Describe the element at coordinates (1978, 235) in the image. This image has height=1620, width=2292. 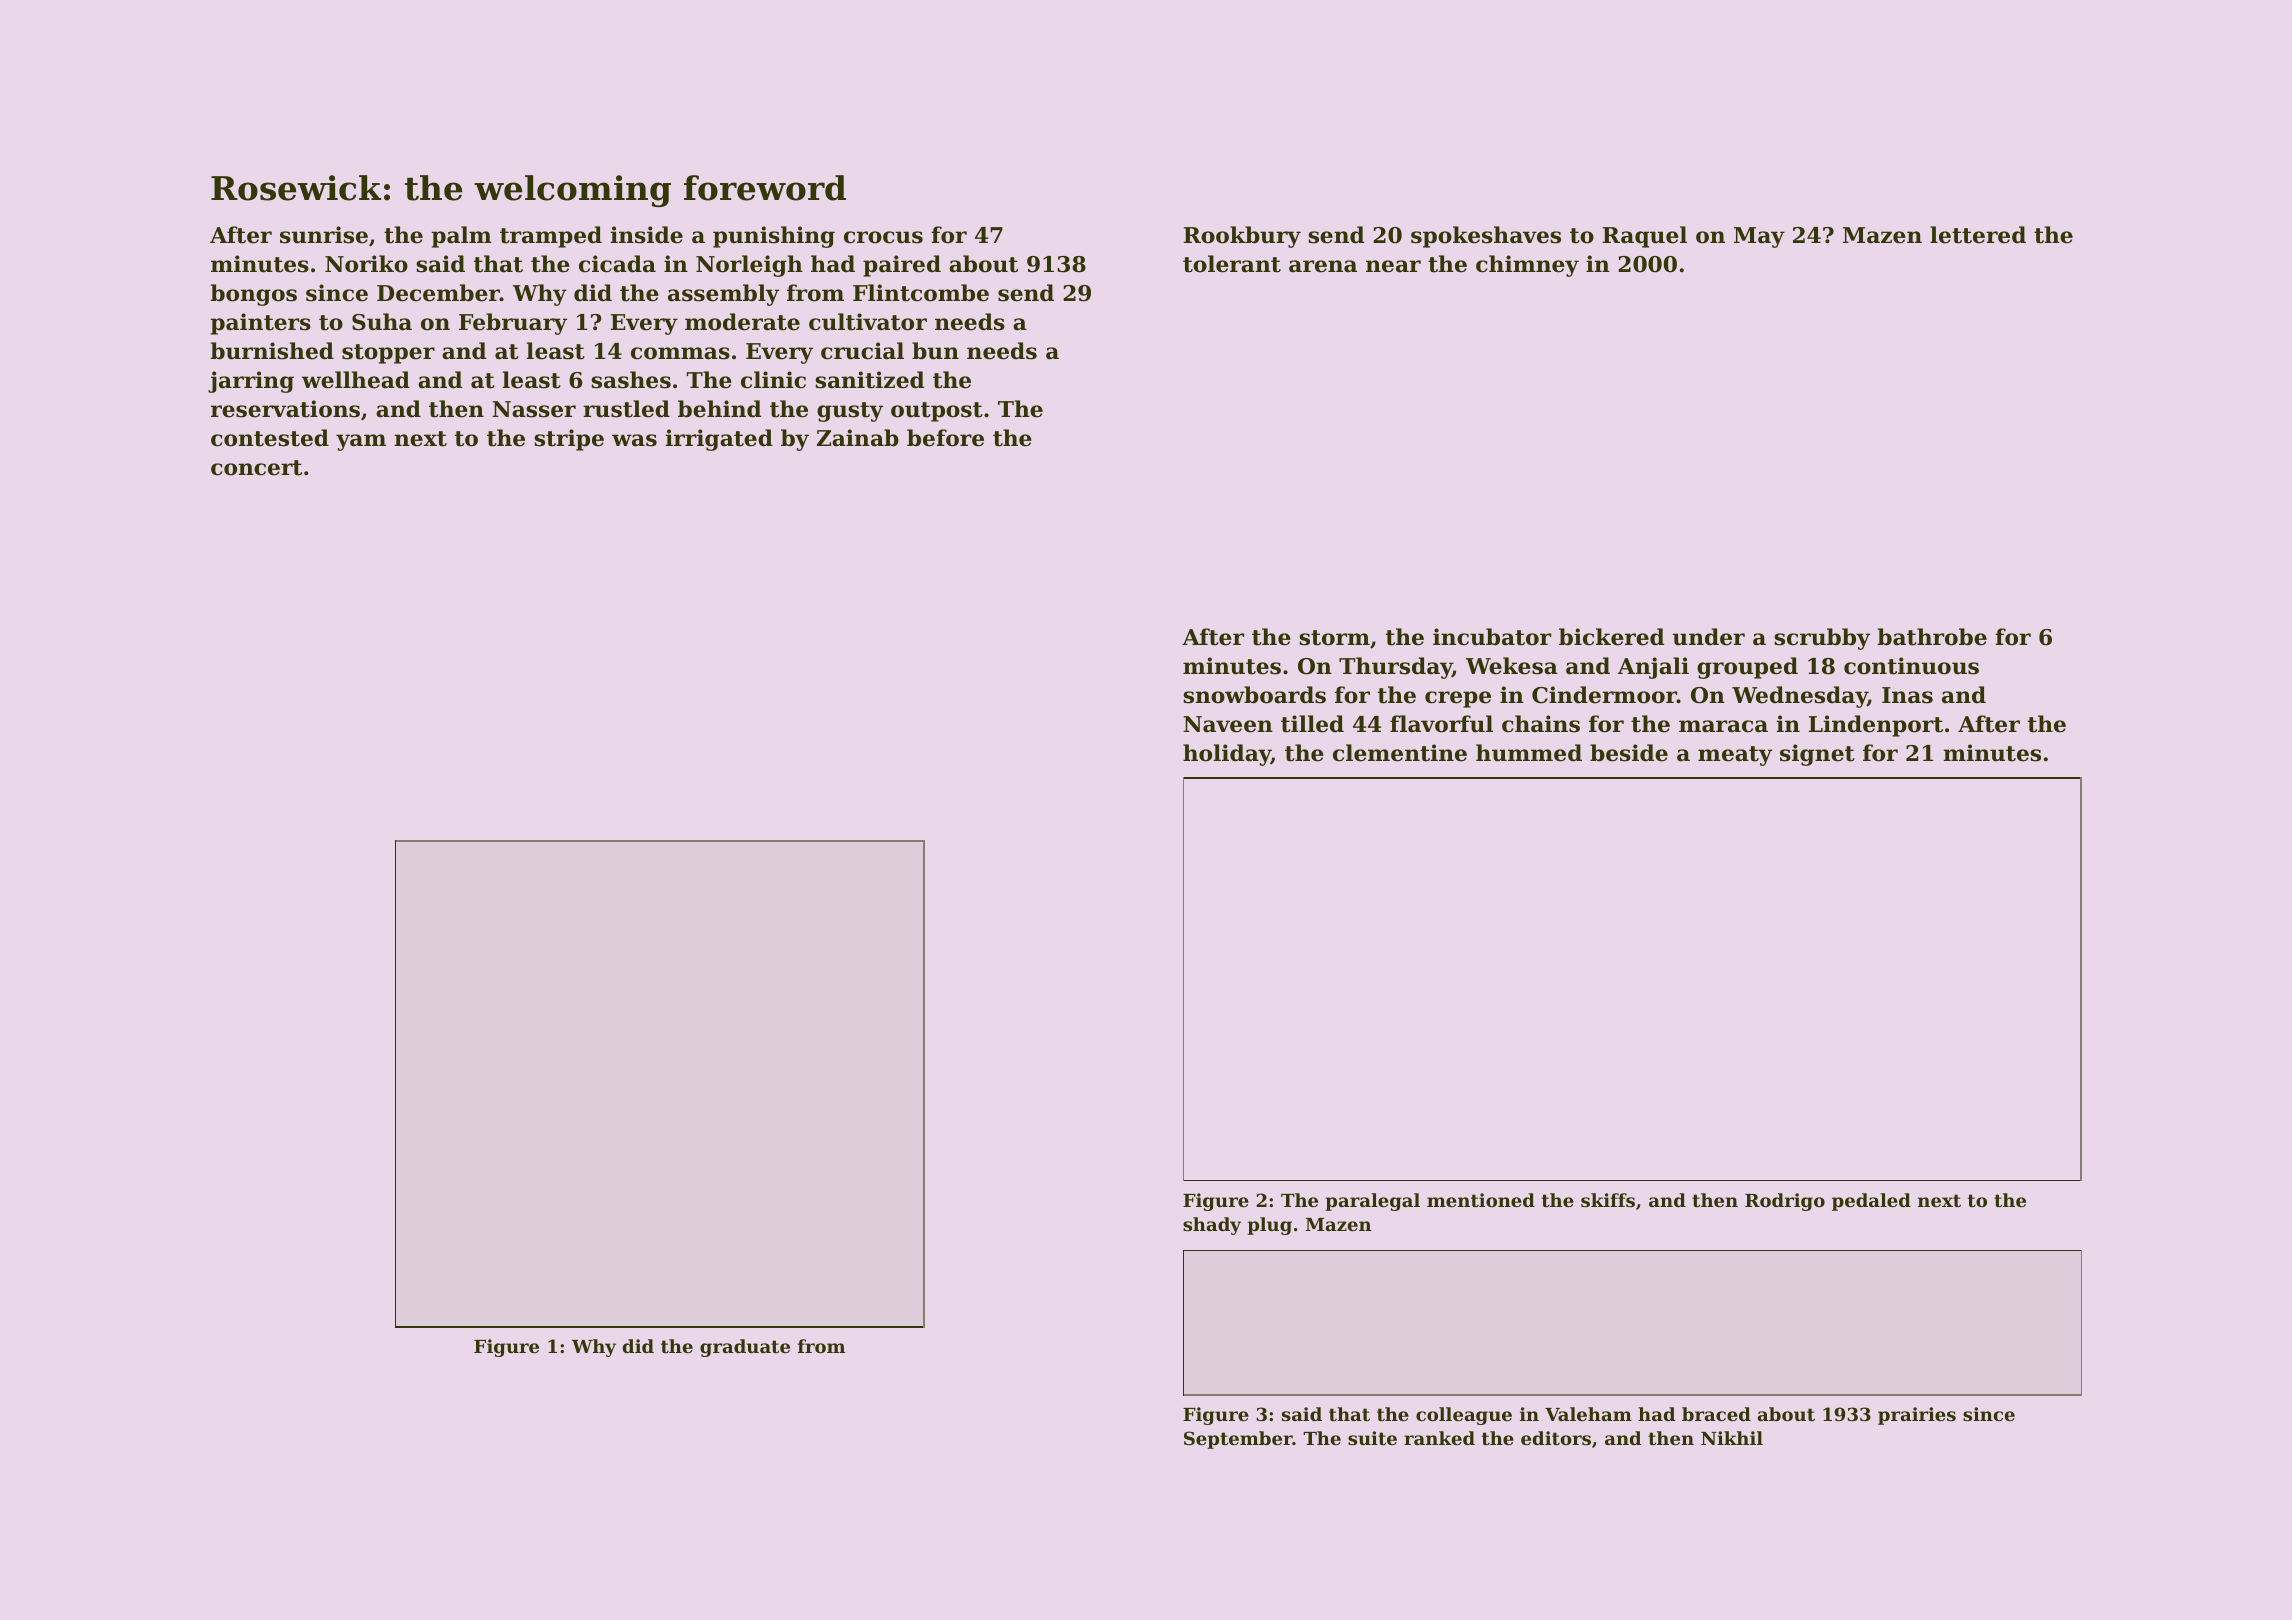
I see `lettered` at that location.
